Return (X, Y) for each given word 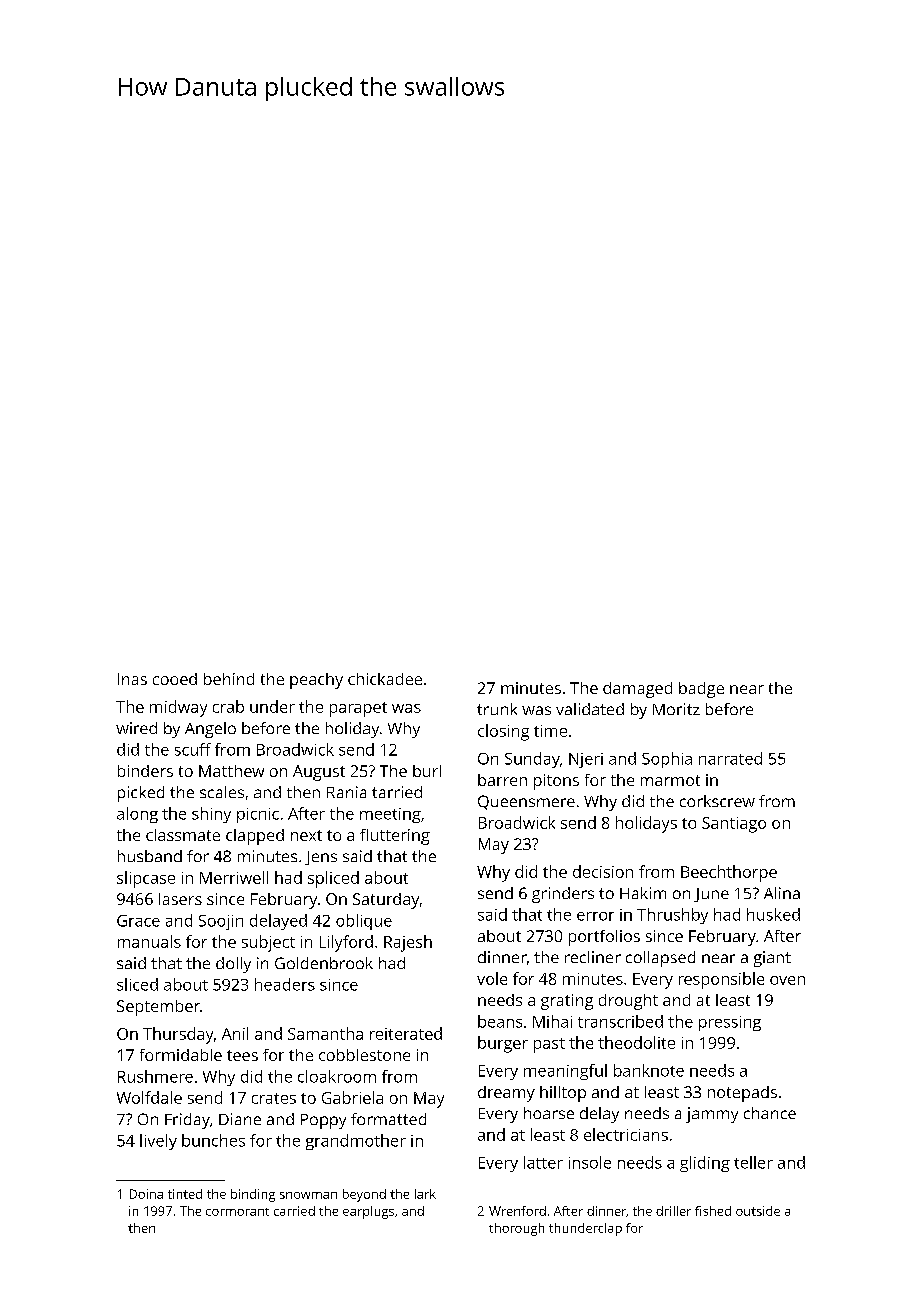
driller (673, 1211)
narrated (730, 758)
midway (178, 708)
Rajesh (408, 943)
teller (753, 1162)
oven (787, 980)
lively (158, 1142)
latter (543, 1162)
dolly (233, 965)
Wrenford (517, 1211)
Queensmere (526, 802)
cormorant (237, 1212)
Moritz (676, 709)
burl (427, 771)
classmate (183, 835)
